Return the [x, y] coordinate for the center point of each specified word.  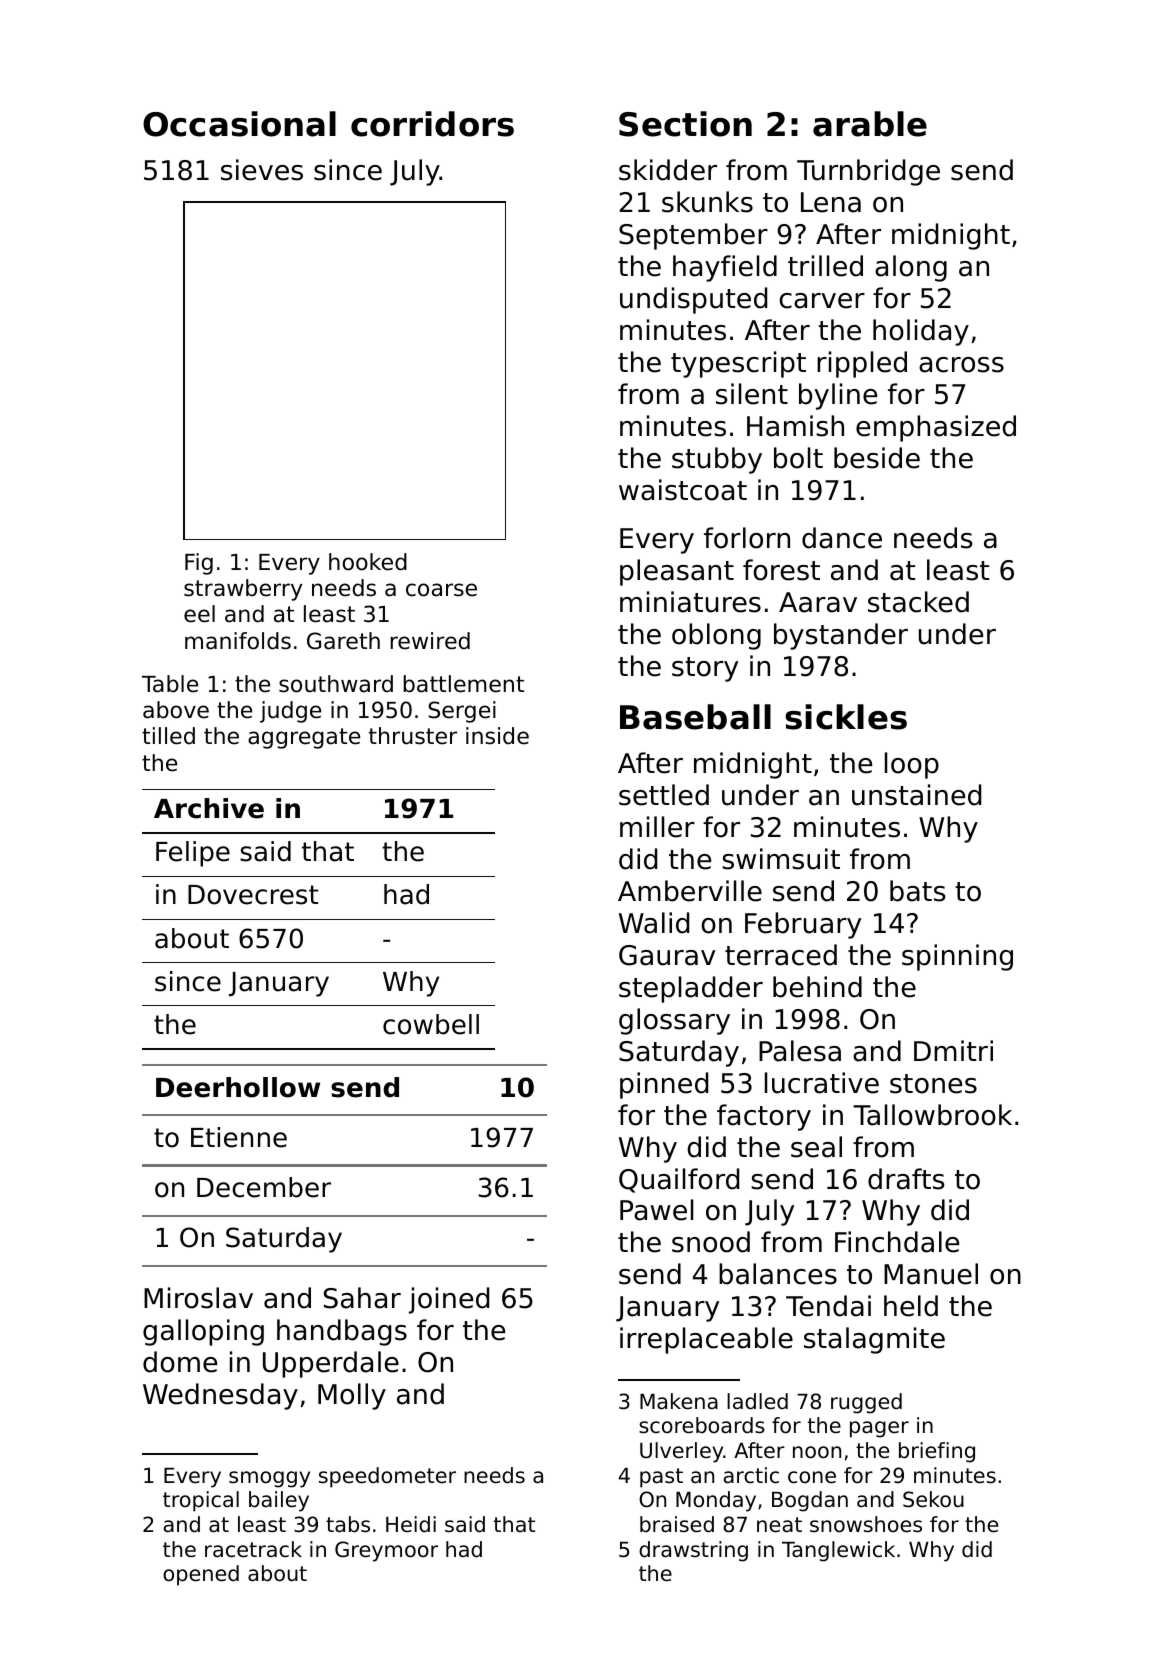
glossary [674, 1021]
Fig [199, 564]
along [911, 268]
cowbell [431, 1024]
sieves [262, 170]
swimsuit [781, 859]
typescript [738, 364]
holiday [921, 332]
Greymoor [386, 1551]
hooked [368, 562]
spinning [957, 957]
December [264, 1187]
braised [677, 1524]
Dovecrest [253, 895]
